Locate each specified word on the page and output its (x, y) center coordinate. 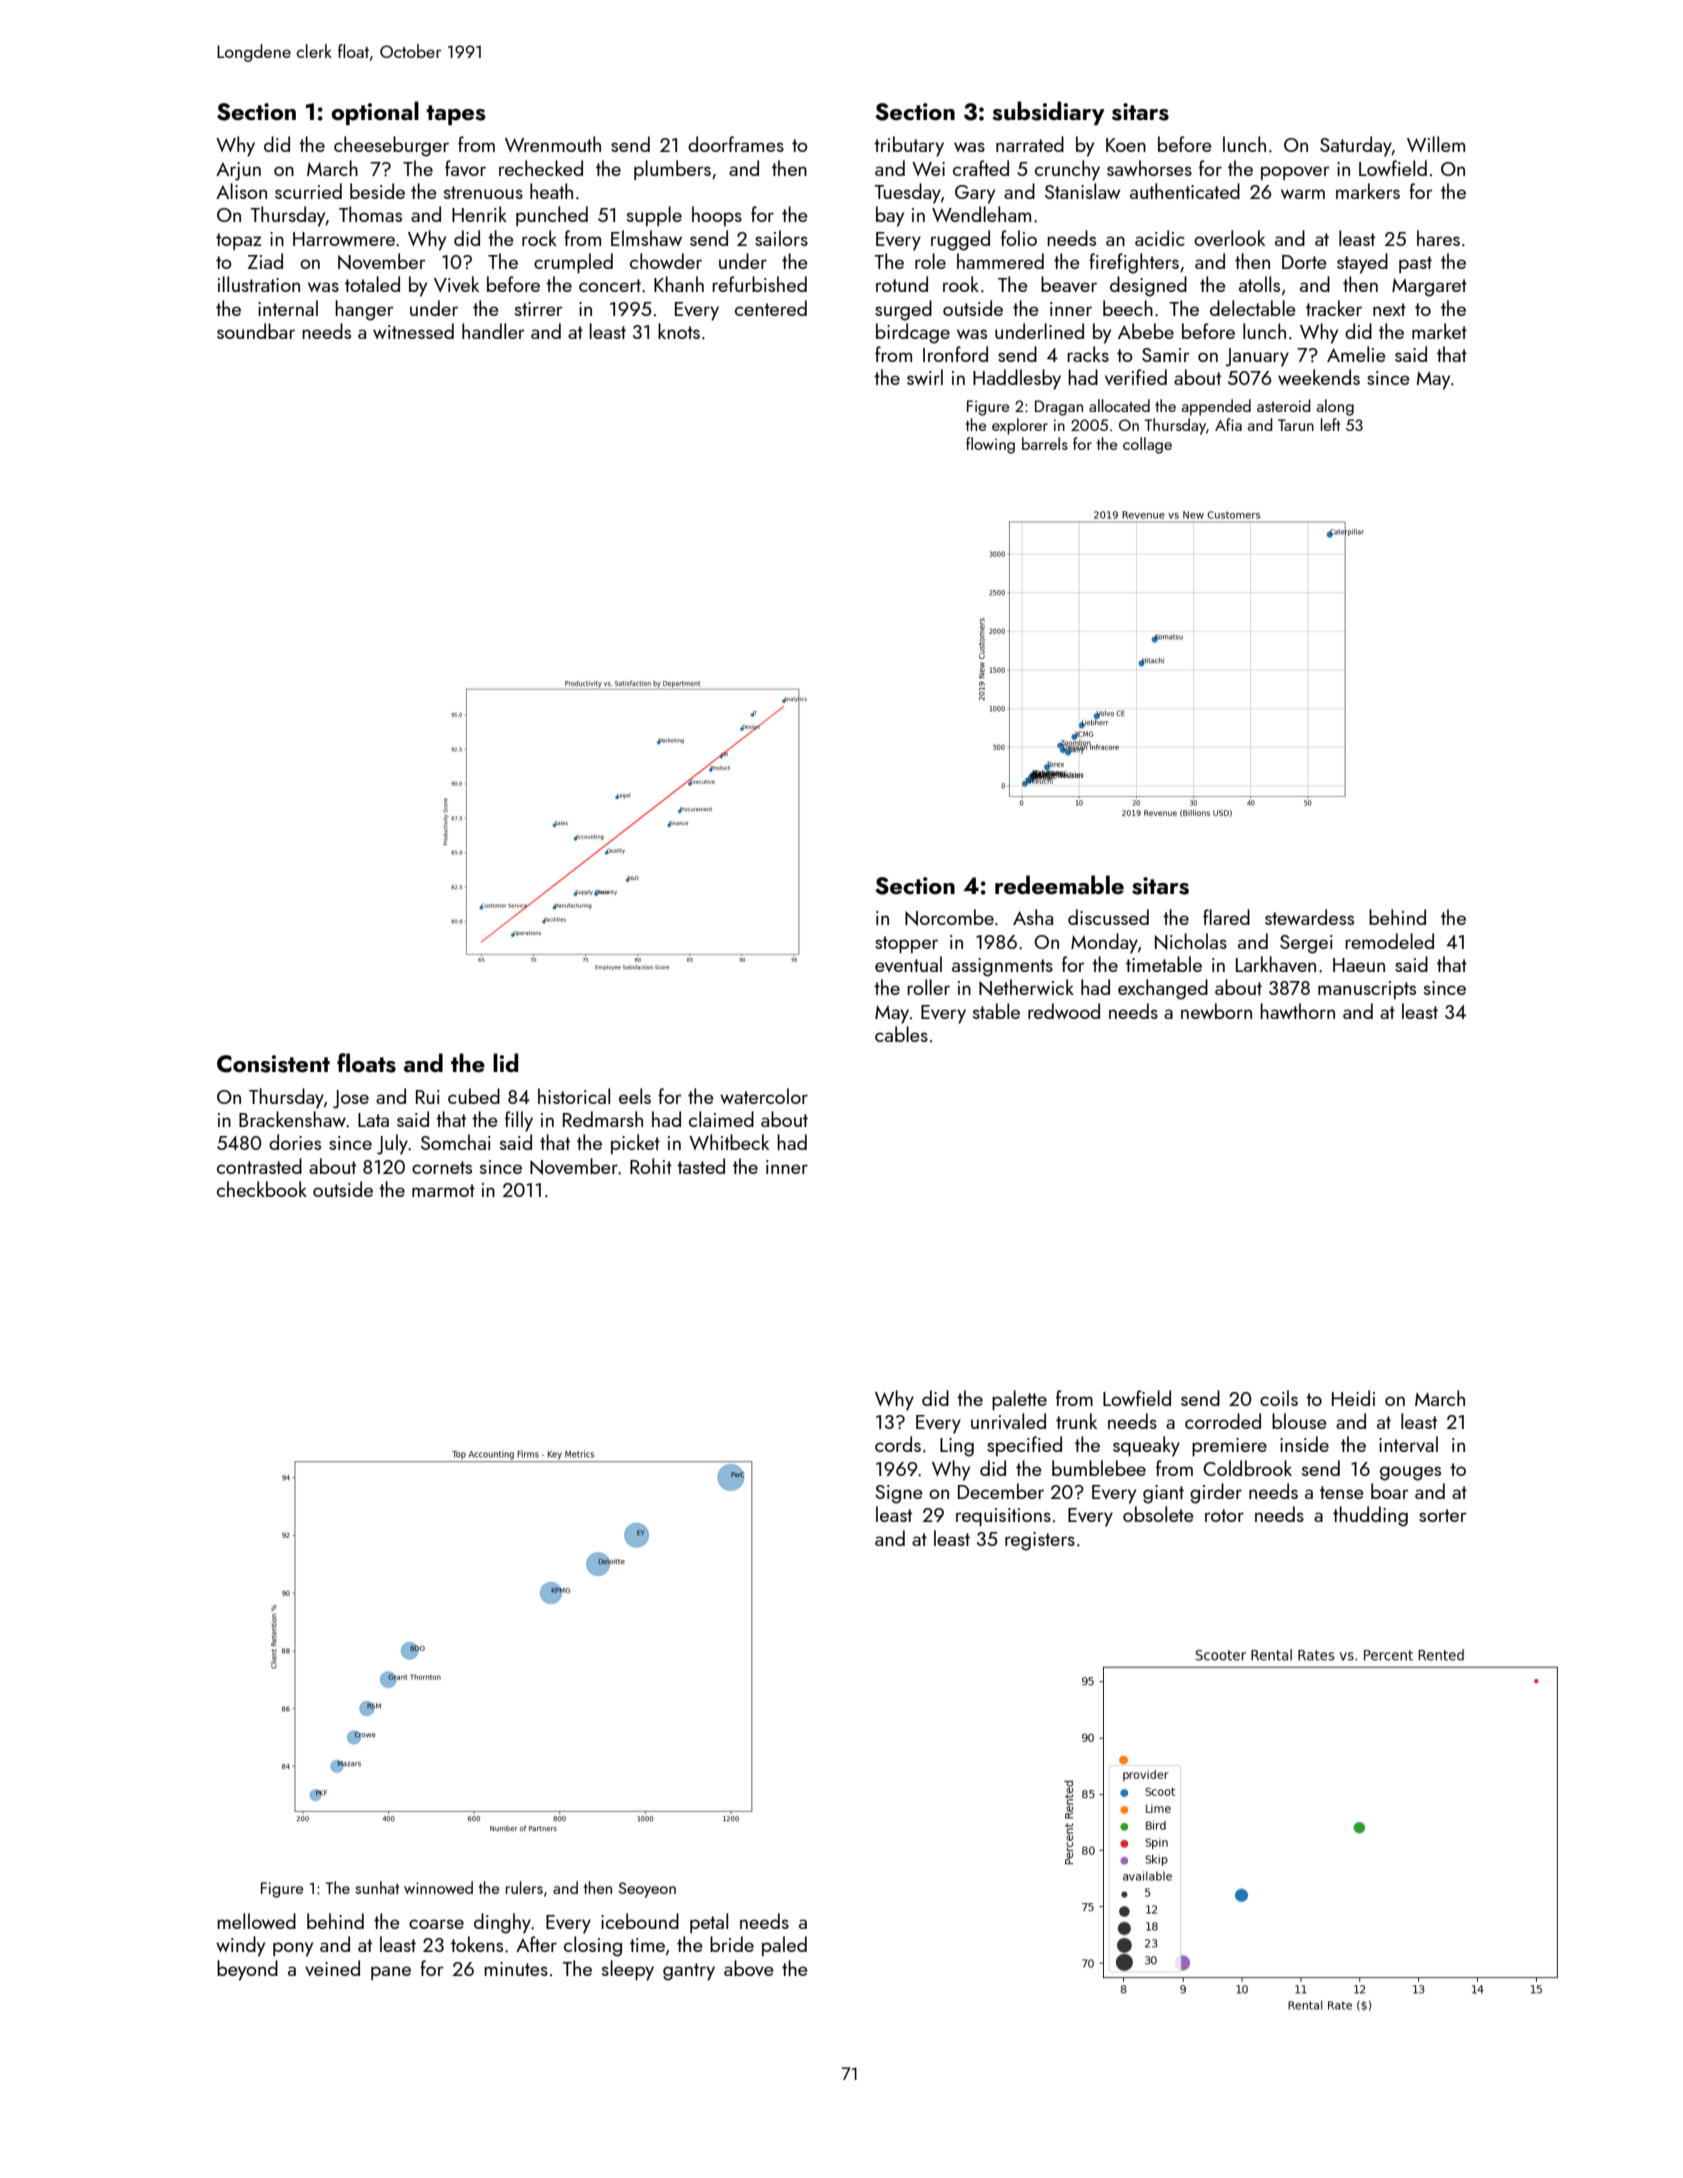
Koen (1126, 145)
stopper (906, 944)
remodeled (1389, 941)
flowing (990, 445)
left (1330, 424)
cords (898, 1444)
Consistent (273, 1064)
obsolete (1158, 1514)
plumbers (672, 170)
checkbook (262, 1189)
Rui (428, 1097)
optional (375, 113)
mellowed (256, 1921)
